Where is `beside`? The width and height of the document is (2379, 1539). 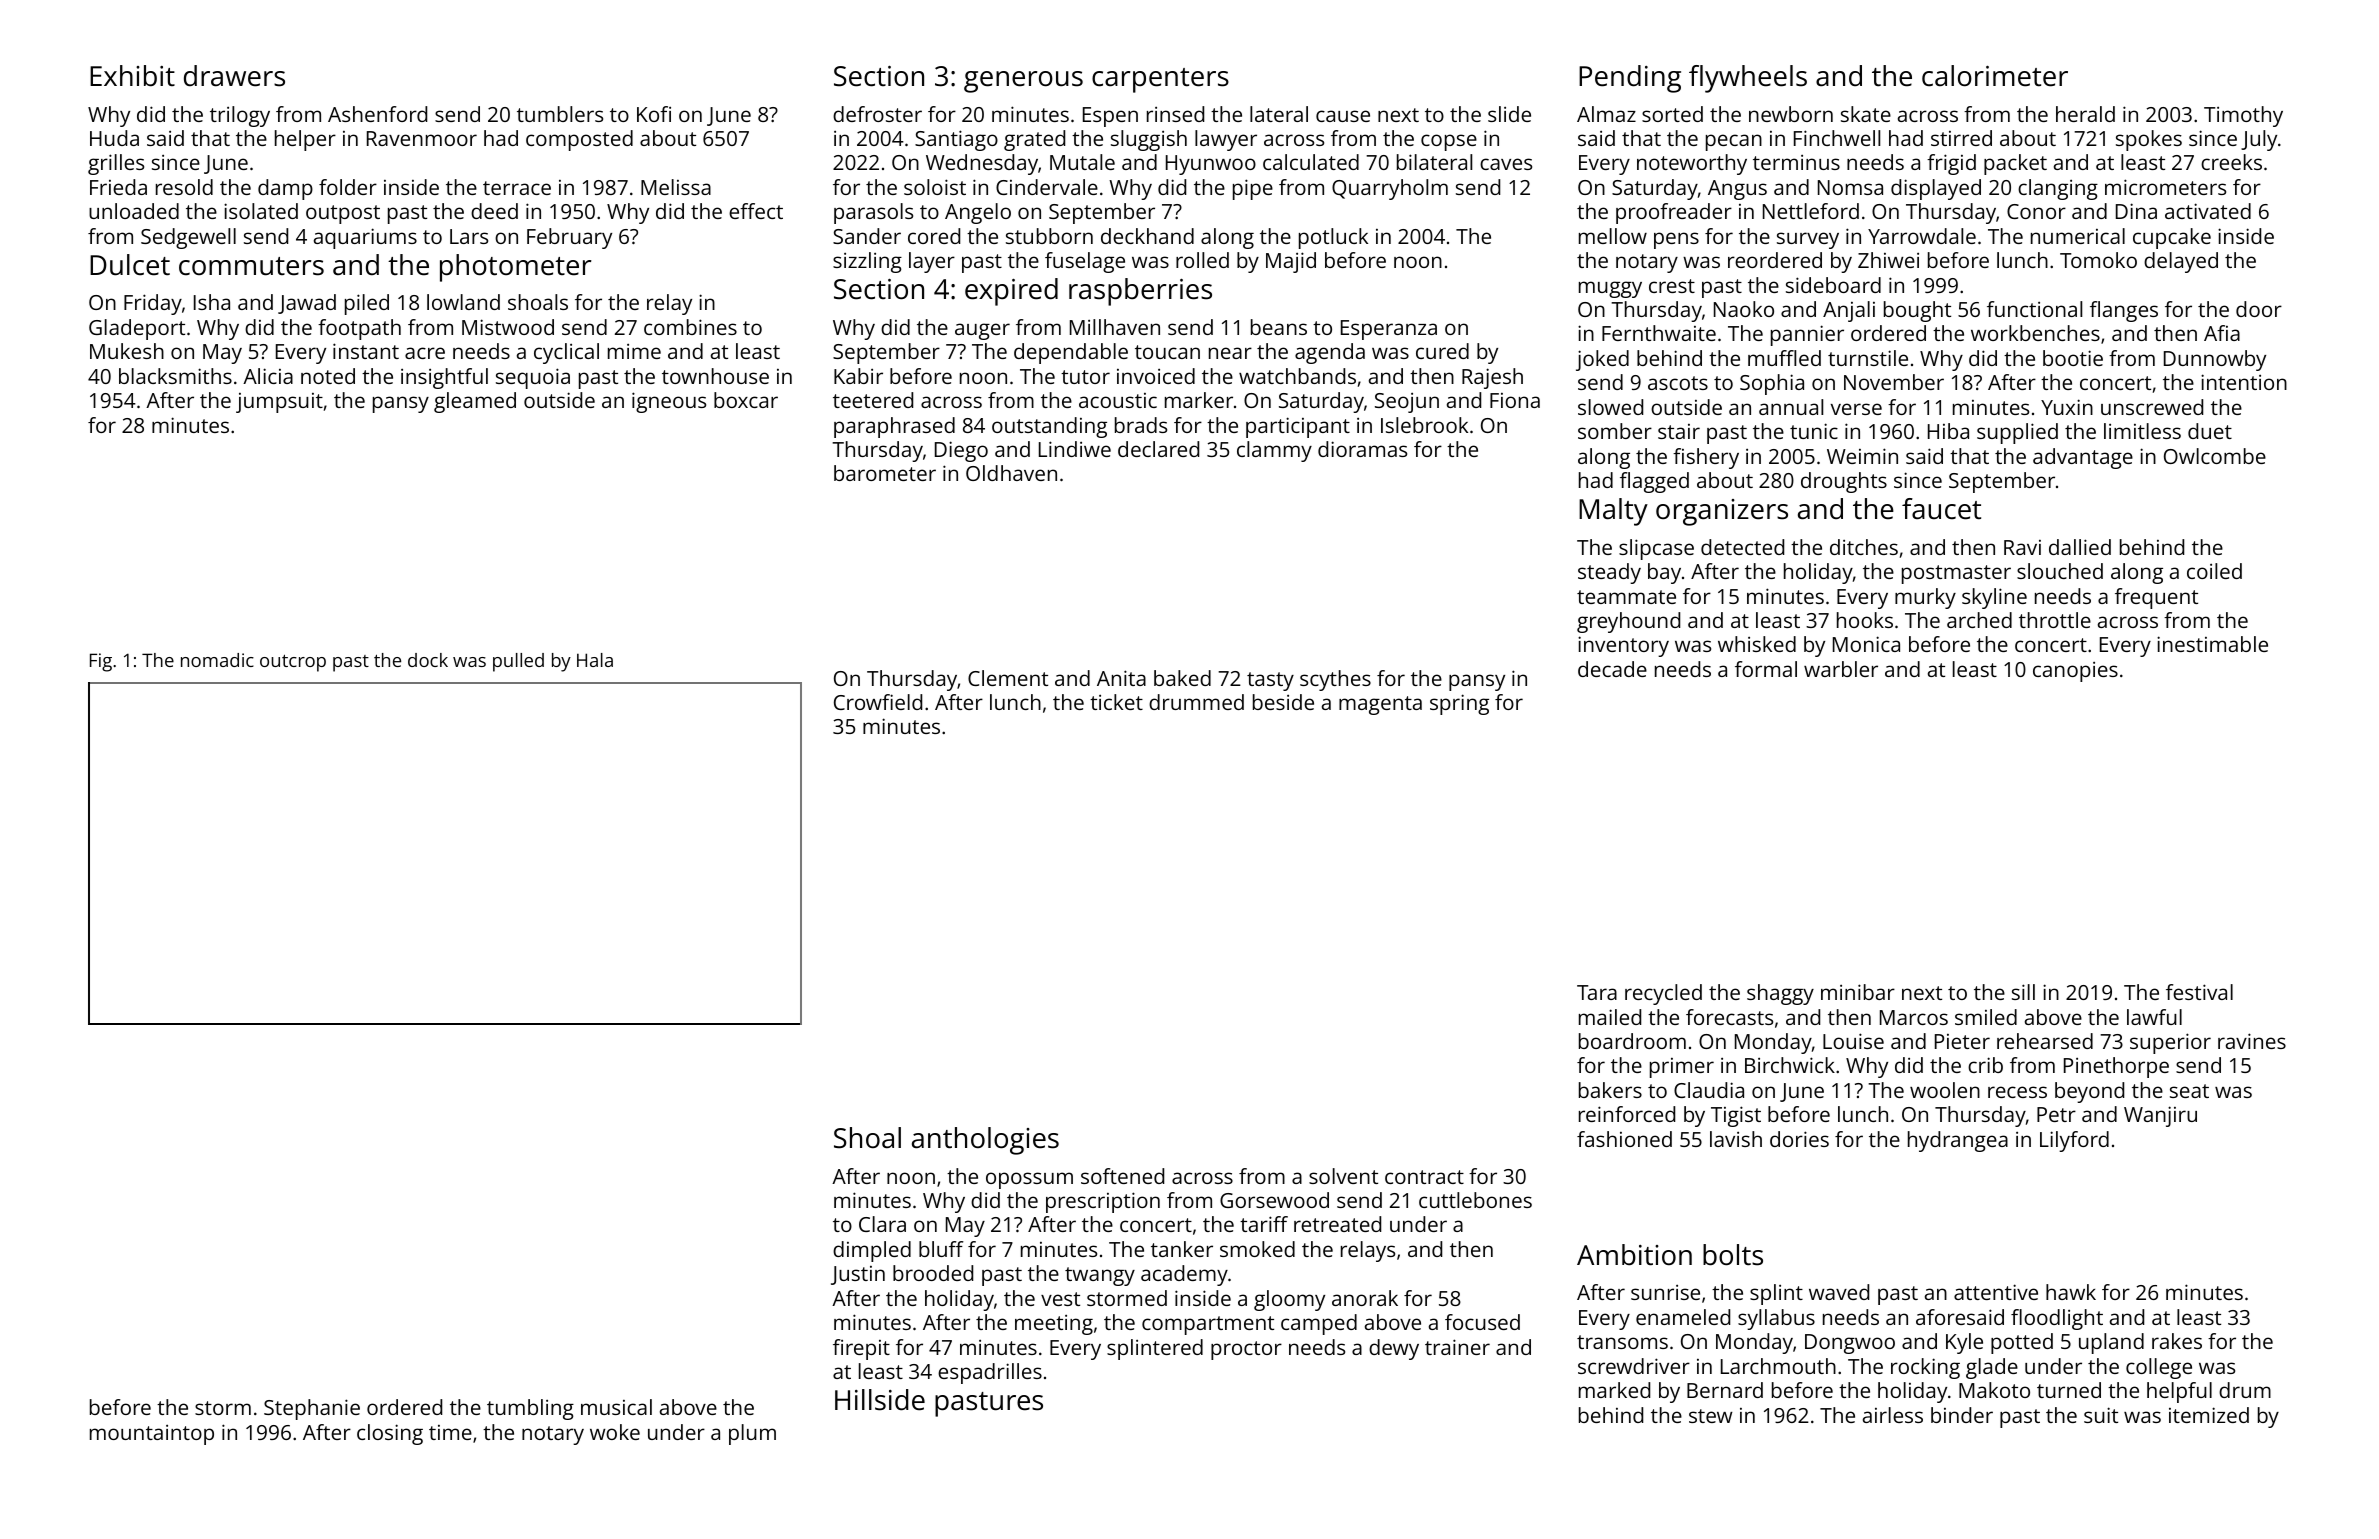 beside is located at coordinates (1283, 702).
